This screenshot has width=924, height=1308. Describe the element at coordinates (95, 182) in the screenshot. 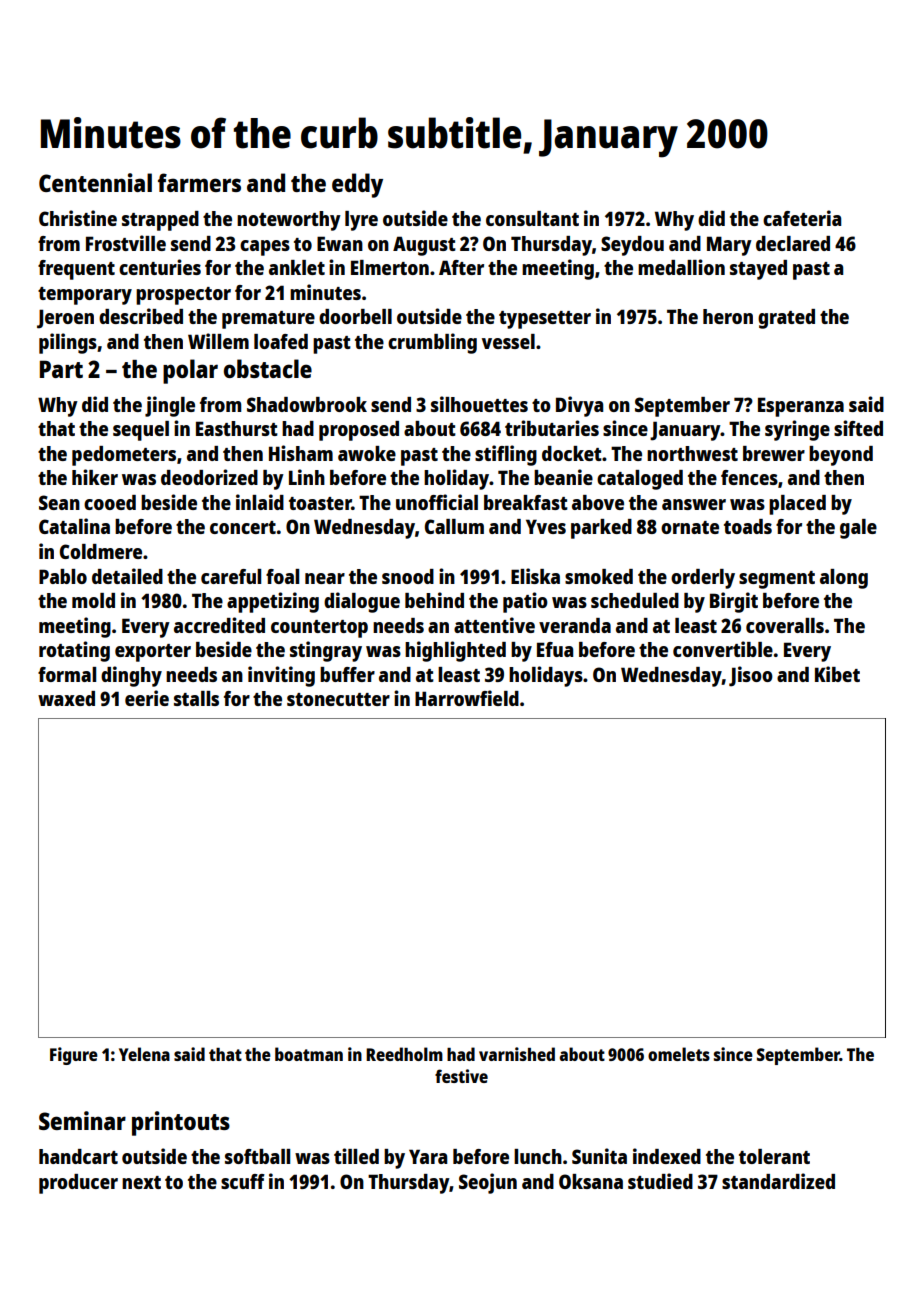

I see `Centennial` at that location.
